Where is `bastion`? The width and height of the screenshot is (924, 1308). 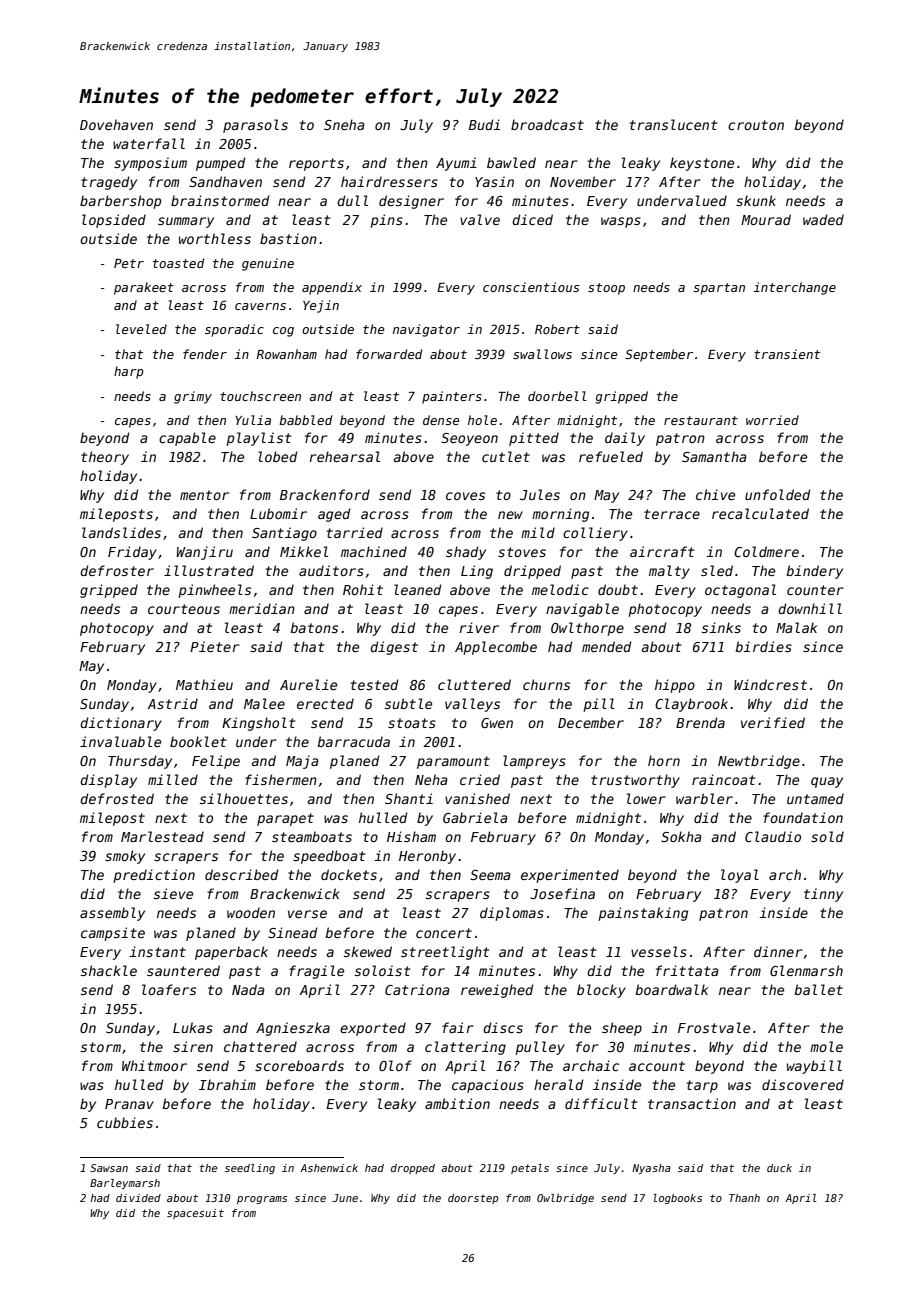
bastion is located at coordinates (288, 238).
